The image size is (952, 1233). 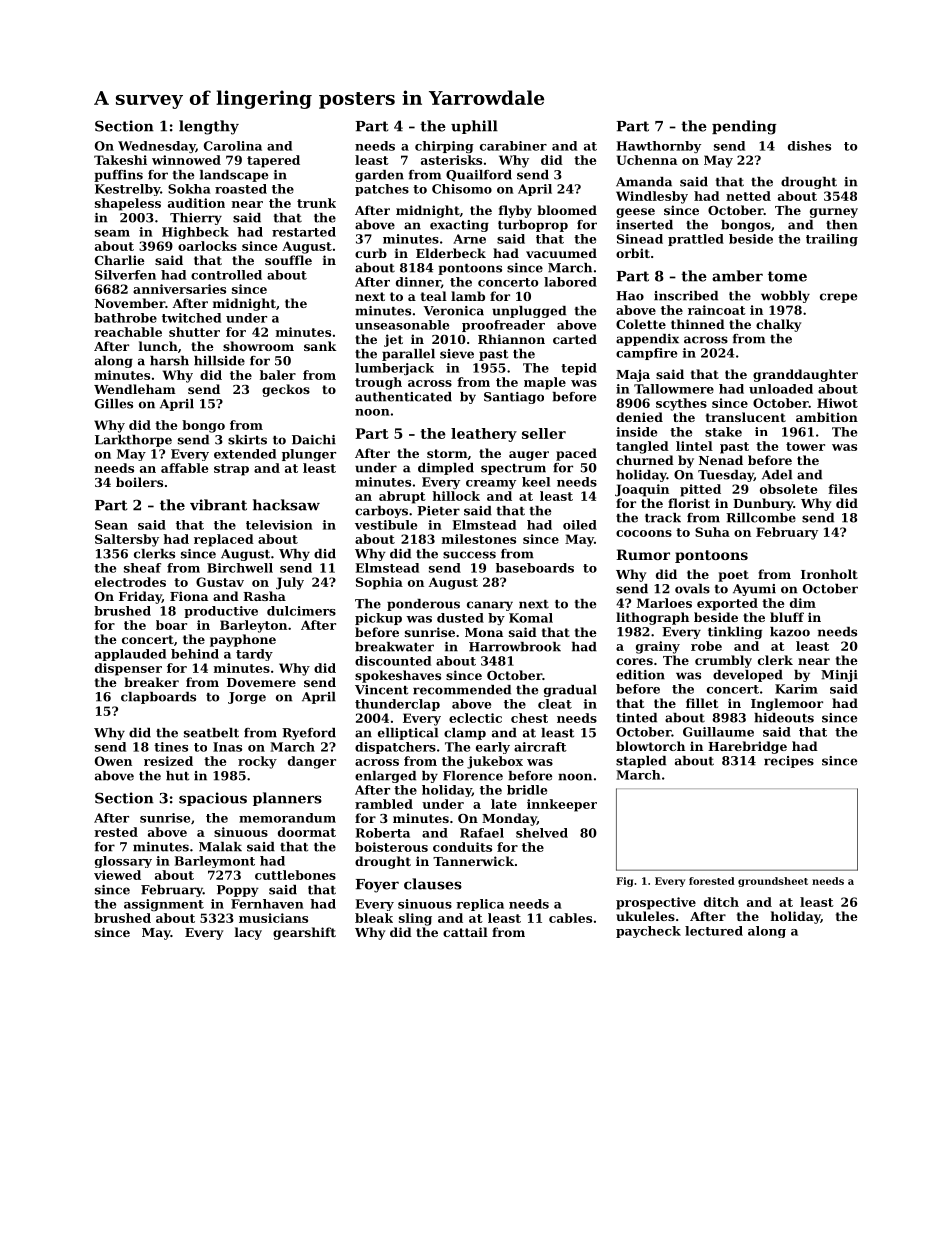 What do you see at coordinates (304, 933) in the screenshot?
I see `gearshift` at bounding box center [304, 933].
